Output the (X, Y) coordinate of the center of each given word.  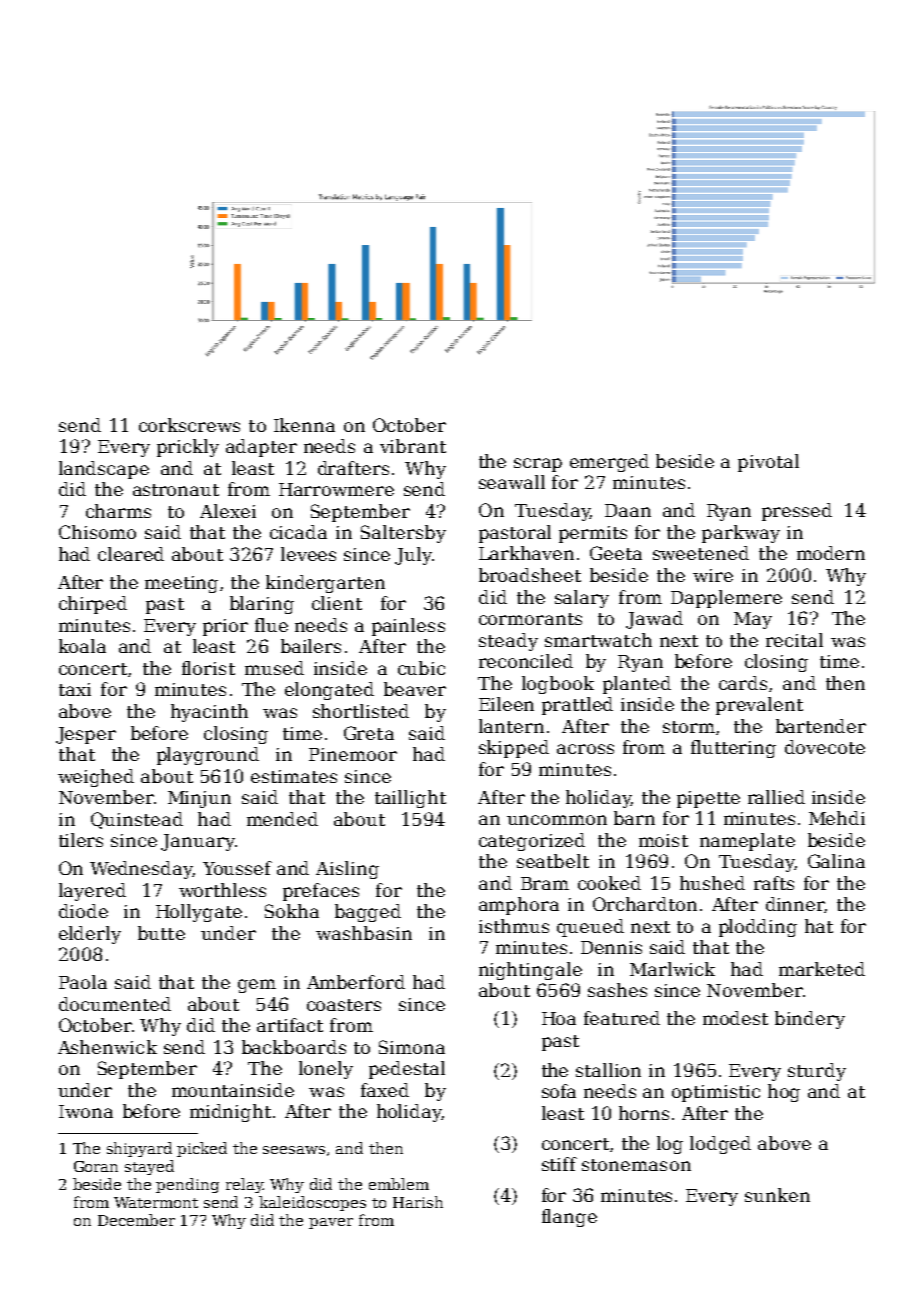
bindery (810, 1020)
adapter (261, 448)
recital (794, 640)
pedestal (407, 1070)
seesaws (294, 1150)
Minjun (199, 799)
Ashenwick (107, 1047)
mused (274, 668)
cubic (421, 668)
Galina (836, 861)
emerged (609, 463)
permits (593, 534)
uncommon (557, 820)
